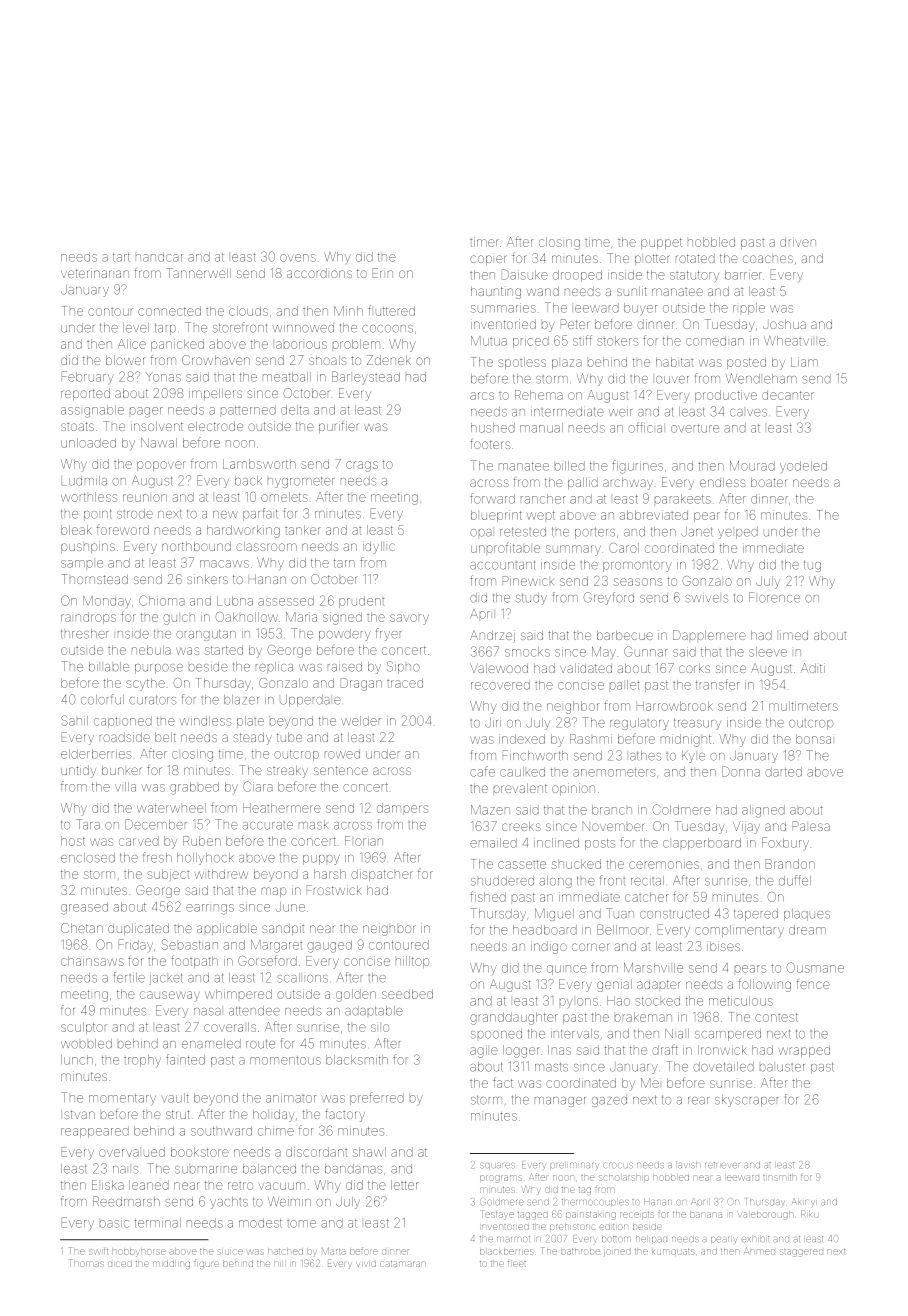 Image resolution: width=908 pixels, height=1316 pixels. I want to click on coveralls, so click(230, 1027).
